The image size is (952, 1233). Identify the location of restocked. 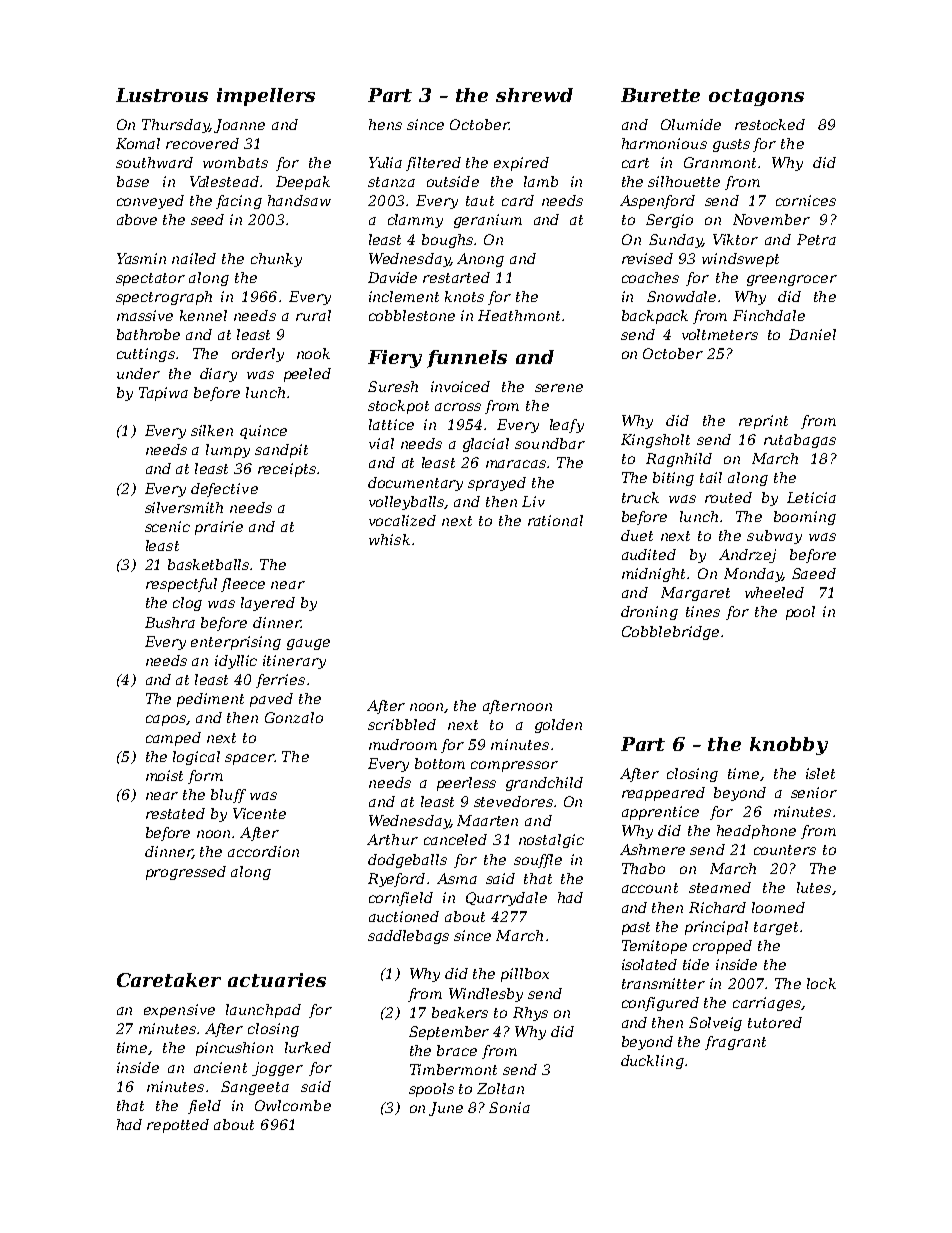
(770, 124).
